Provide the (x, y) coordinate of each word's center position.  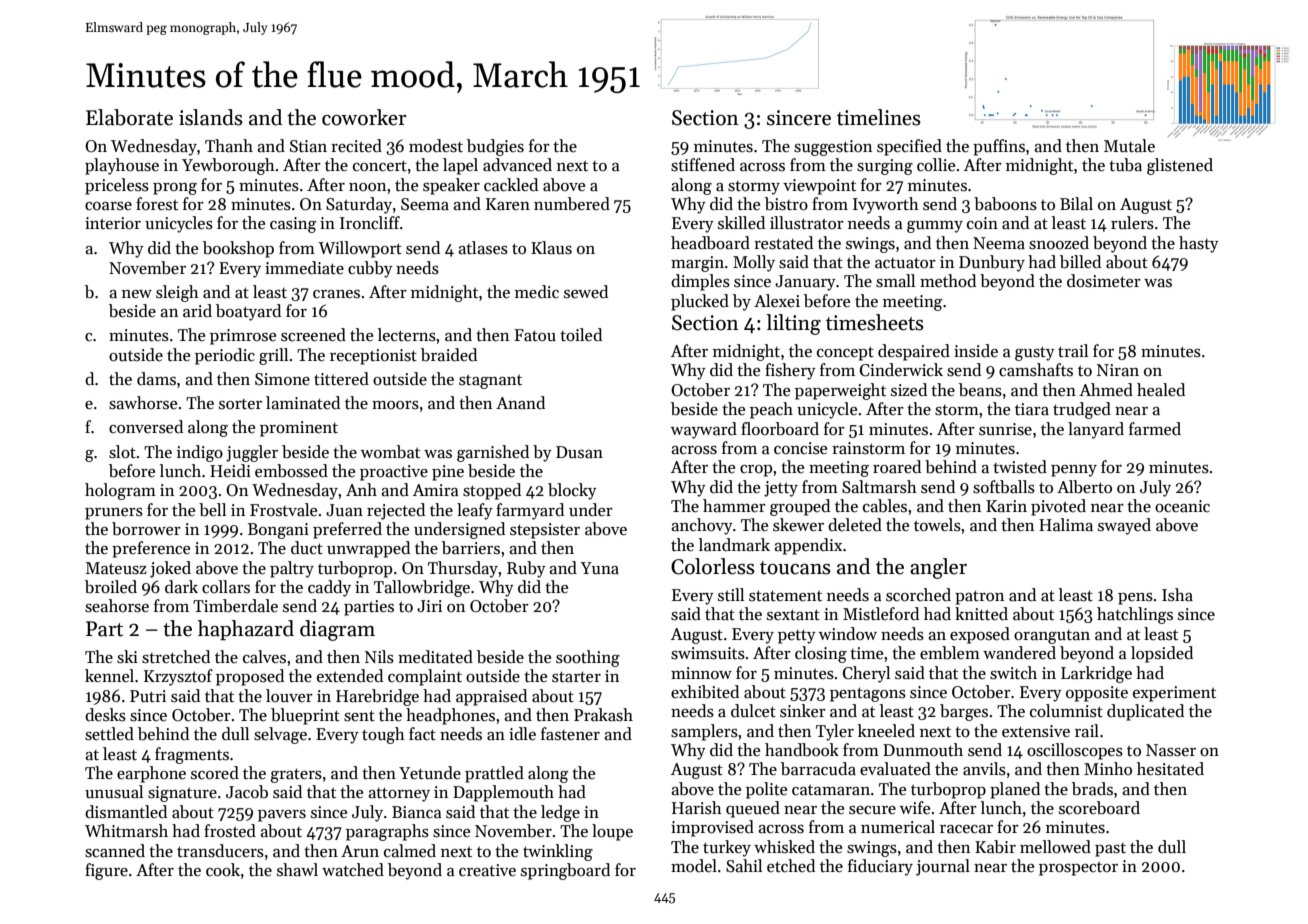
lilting (793, 324)
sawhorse (143, 403)
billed (1080, 262)
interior (113, 223)
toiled (581, 335)
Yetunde (430, 773)
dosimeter (1104, 281)
